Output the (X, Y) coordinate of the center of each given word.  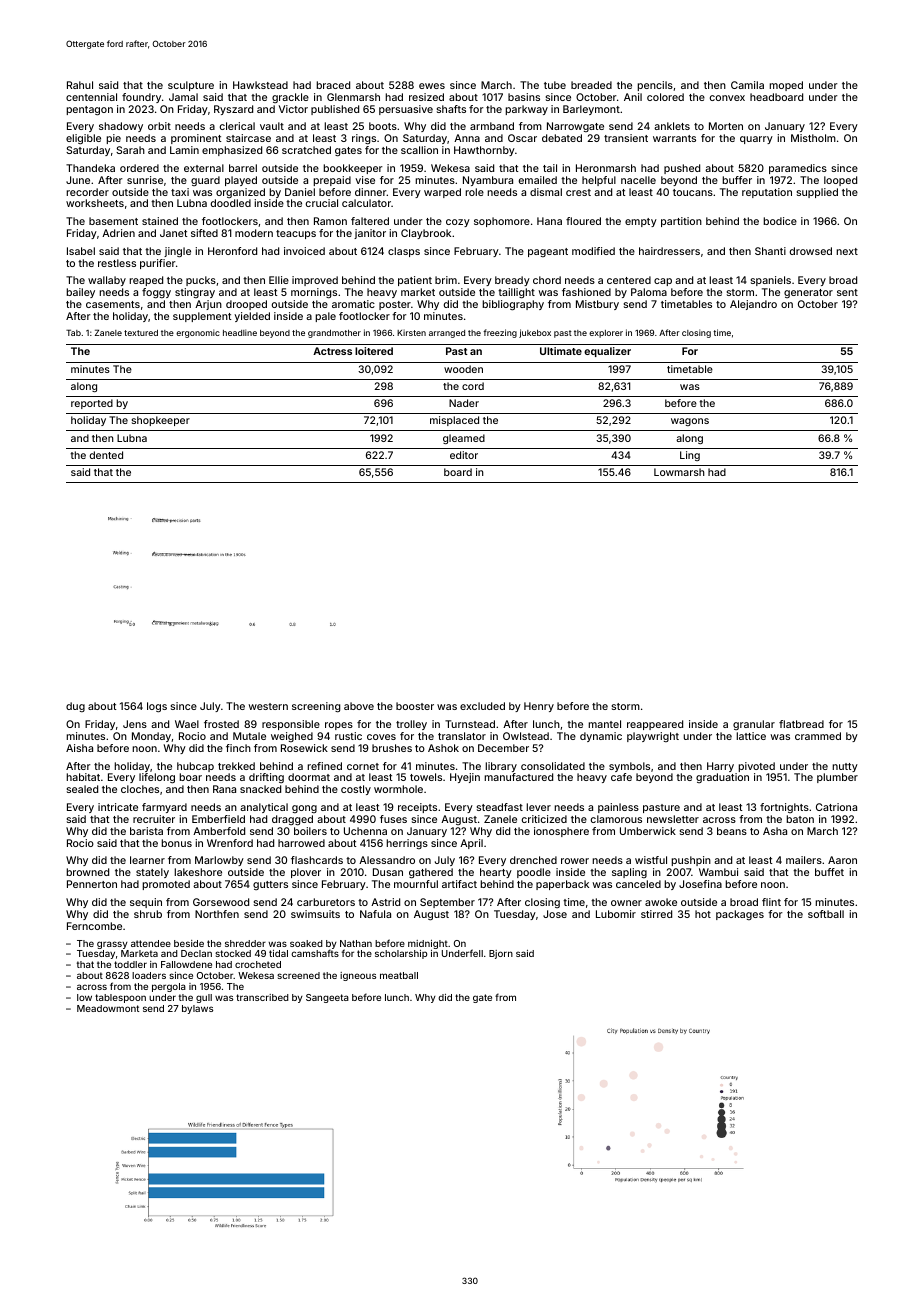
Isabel (81, 251)
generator (808, 293)
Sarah (130, 150)
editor (464, 455)
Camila (747, 85)
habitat (83, 777)
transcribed (262, 997)
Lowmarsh (679, 472)
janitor (370, 234)
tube (555, 85)
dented (106, 455)
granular (754, 725)
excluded (482, 706)
